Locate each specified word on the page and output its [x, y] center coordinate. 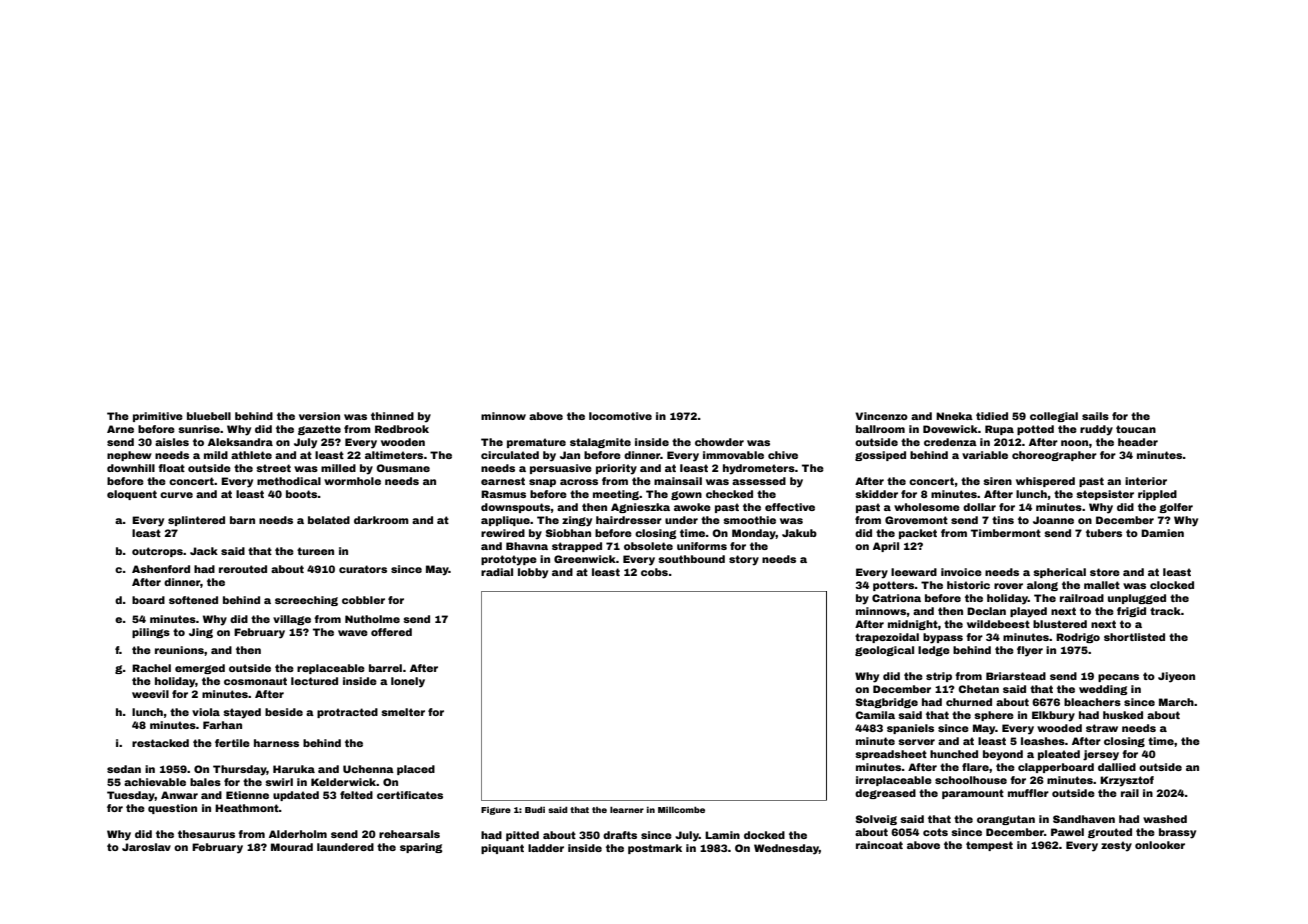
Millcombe [681, 810]
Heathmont [247, 808]
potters [894, 586]
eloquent [132, 495]
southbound [691, 559]
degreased [885, 794]
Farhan [222, 725]
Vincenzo [881, 416]
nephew [129, 456]
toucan [1136, 429]
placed [416, 770]
